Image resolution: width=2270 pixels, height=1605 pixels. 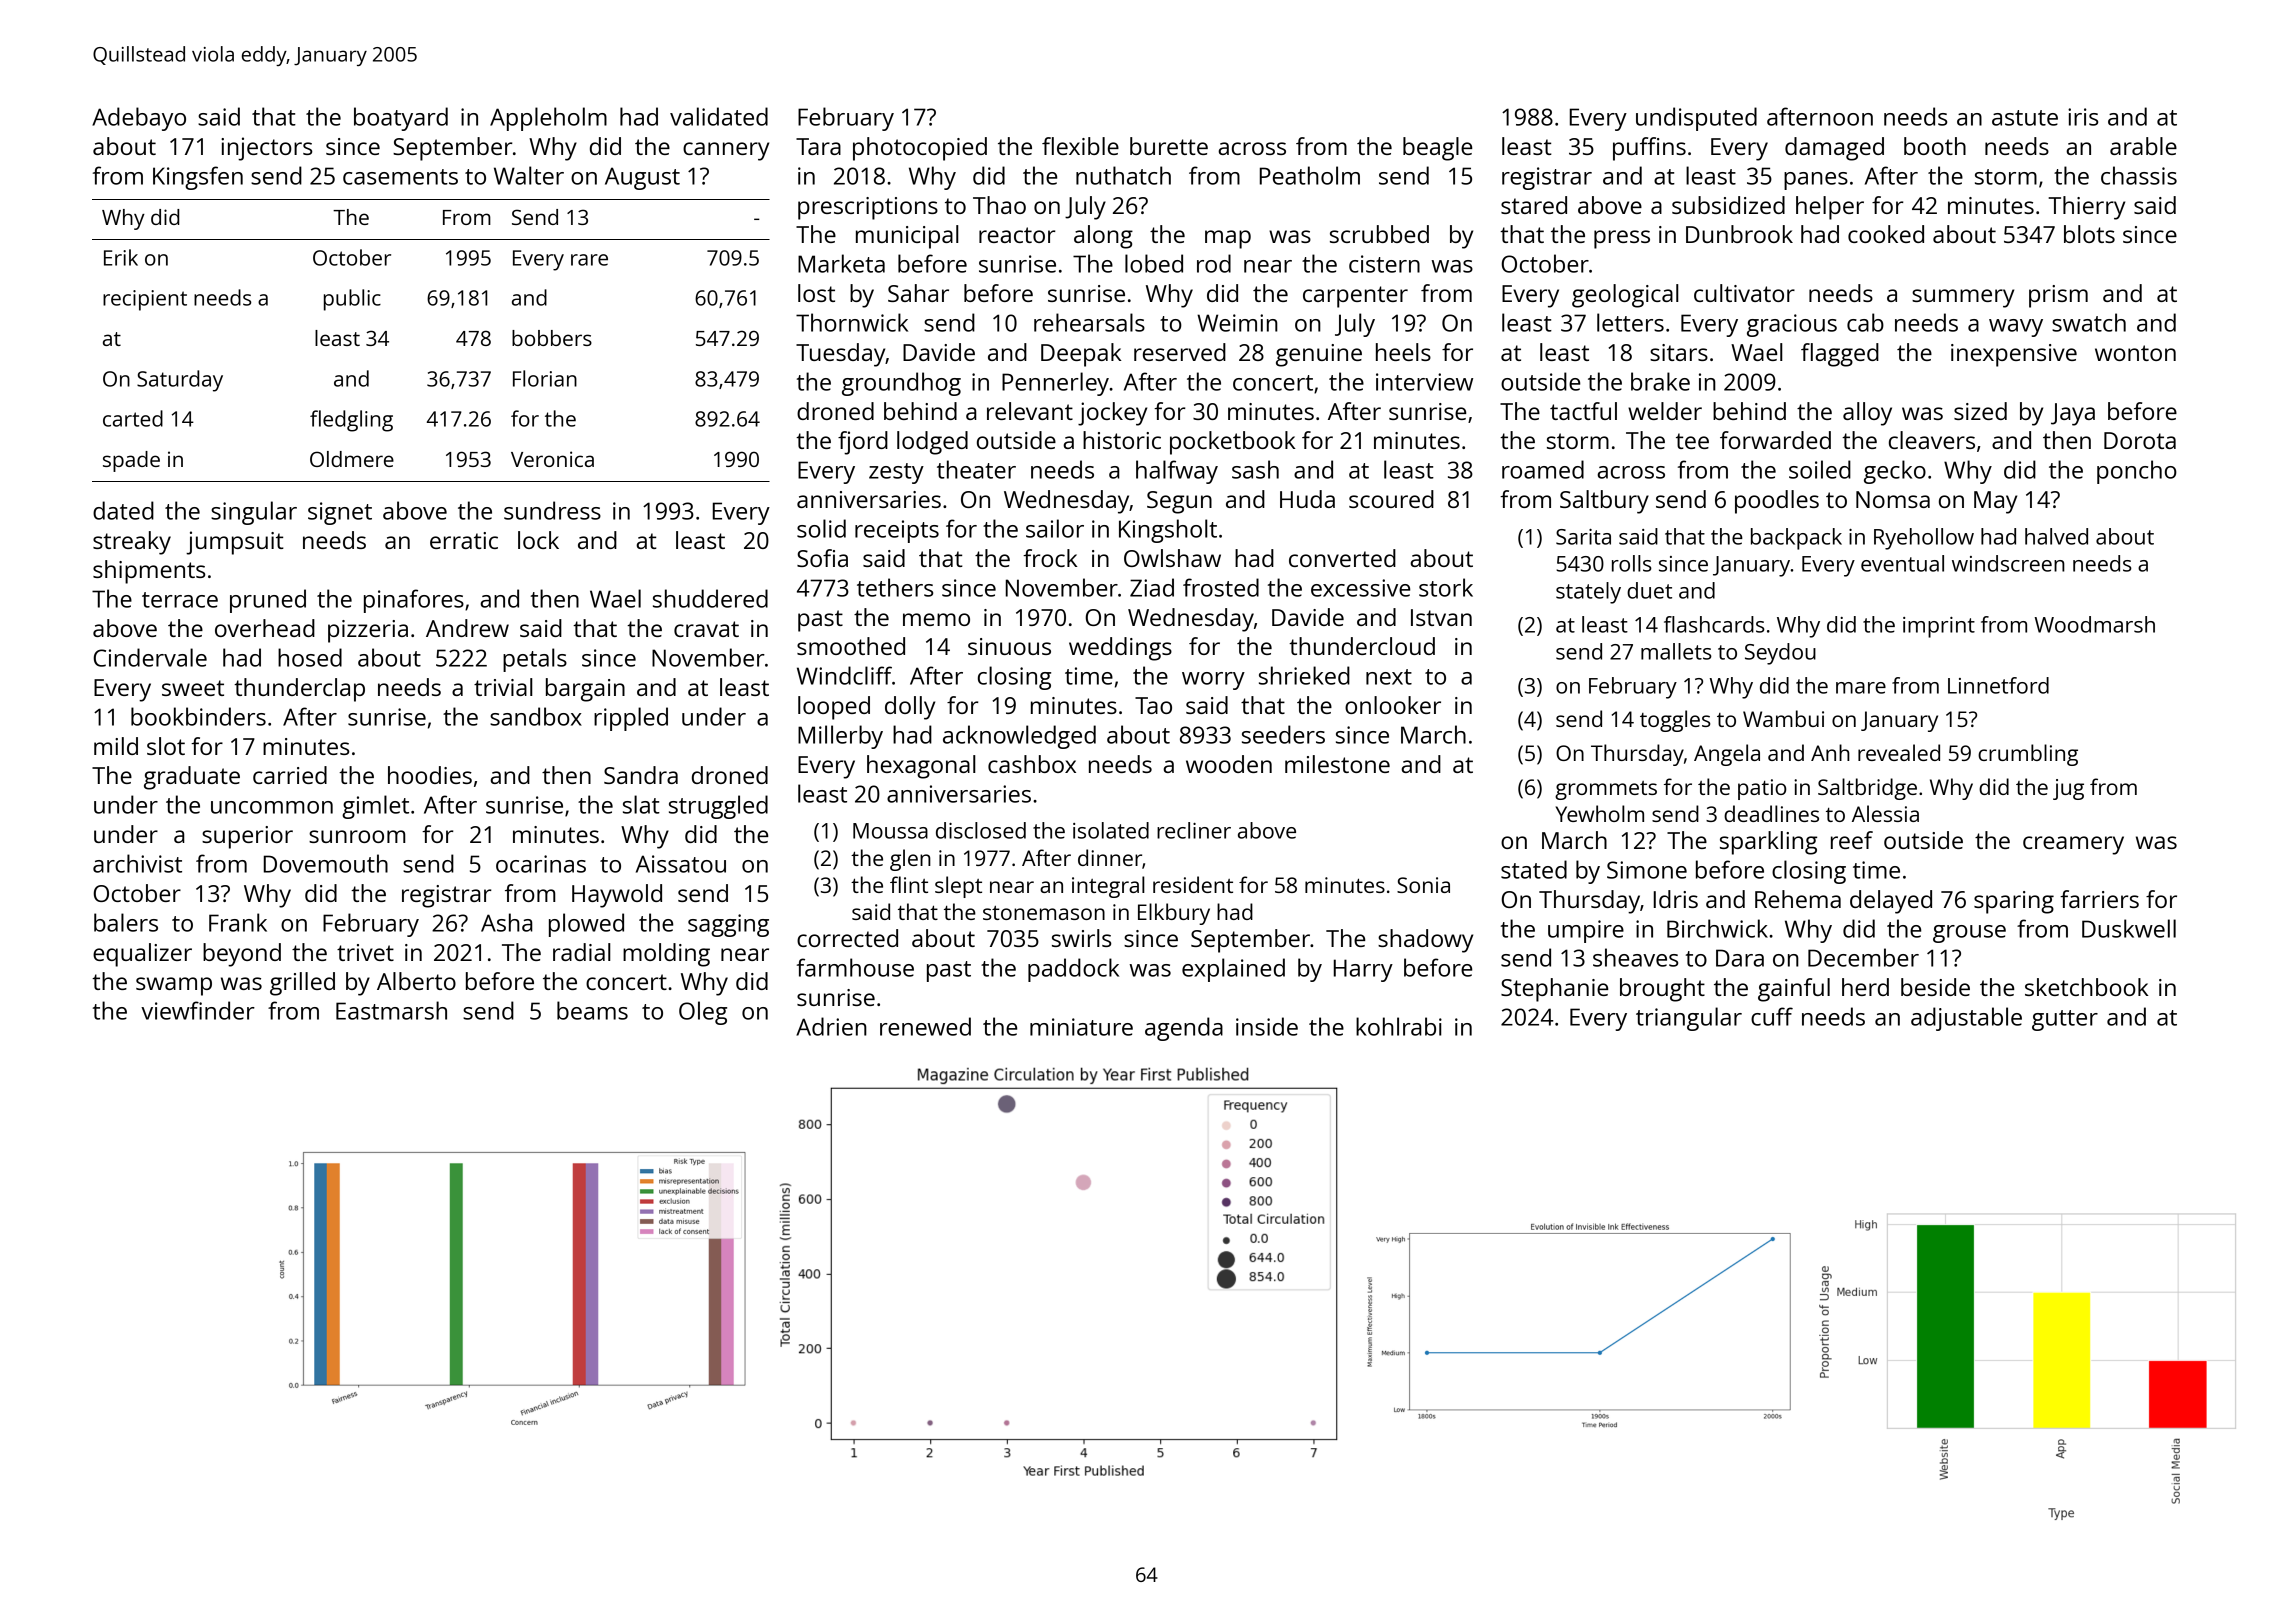 What do you see at coordinates (2028, 755) in the document?
I see `crumbling` at bounding box center [2028, 755].
